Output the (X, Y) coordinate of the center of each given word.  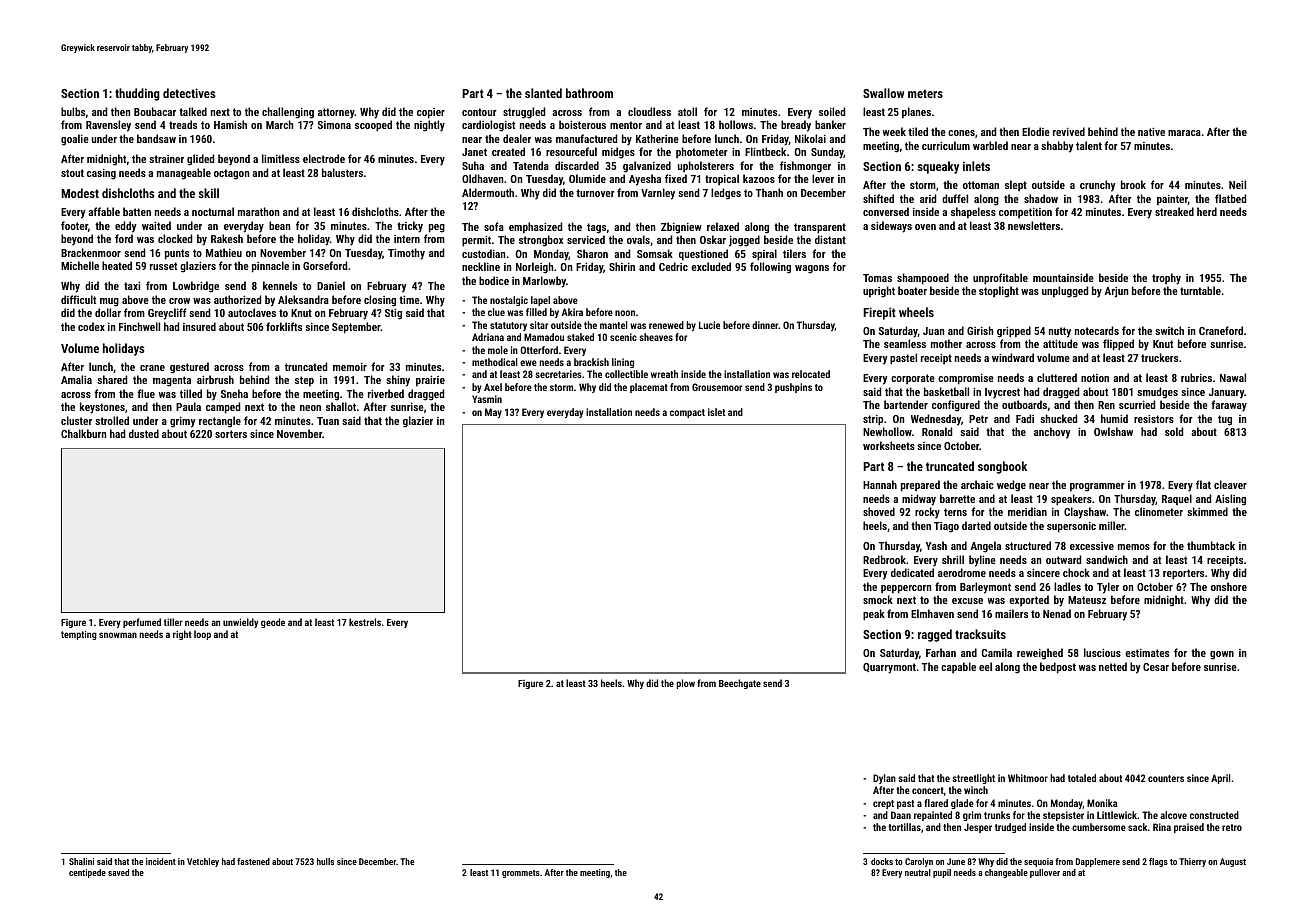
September (356, 328)
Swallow (883, 93)
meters (925, 93)
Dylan (884, 779)
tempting (79, 635)
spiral (764, 255)
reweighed (1040, 654)
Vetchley (203, 862)
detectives (189, 93)
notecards (1097, 330)
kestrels (365, 622)
